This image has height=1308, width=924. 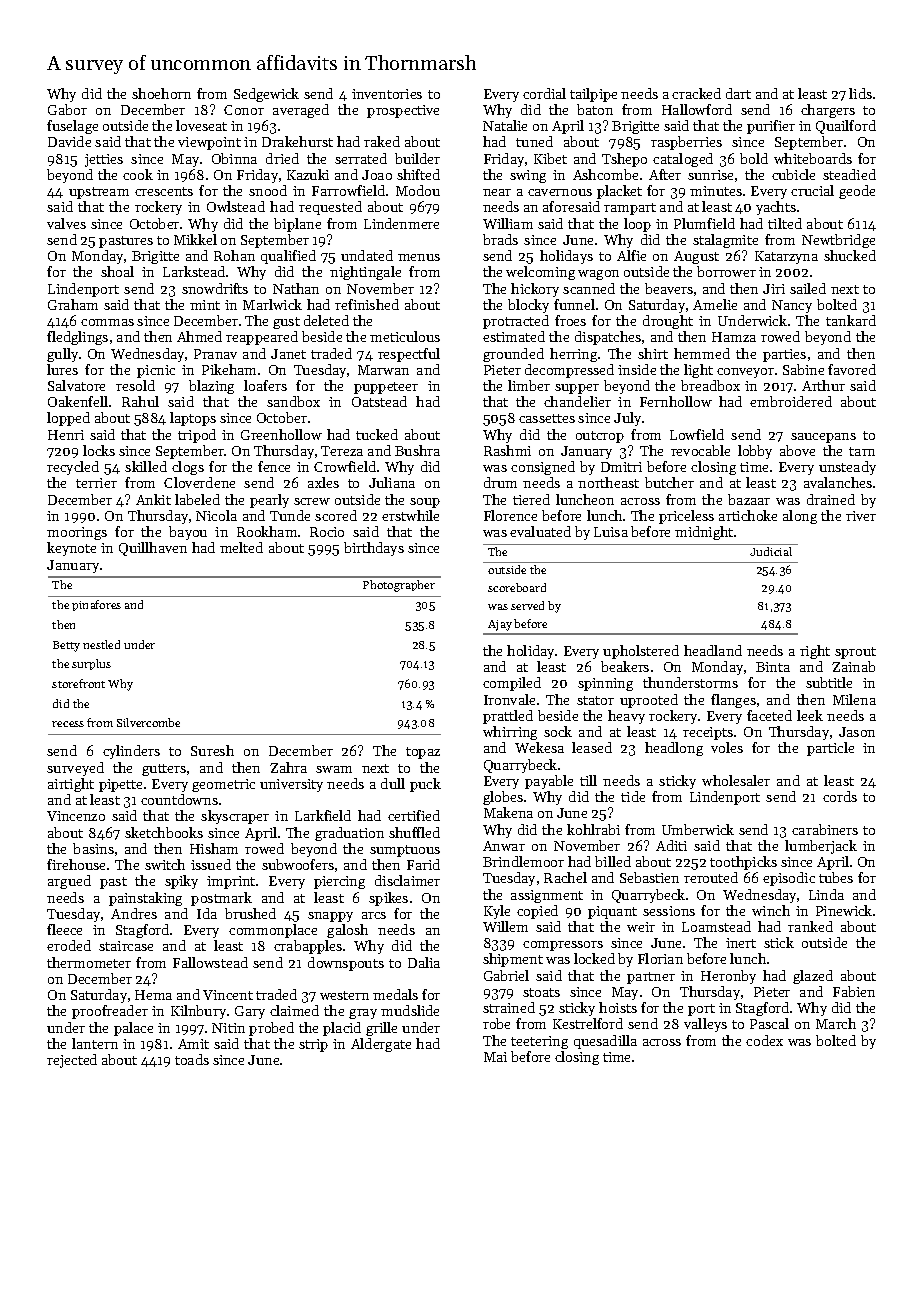 I want to click on Vincent, so click(x=228, y=995).
